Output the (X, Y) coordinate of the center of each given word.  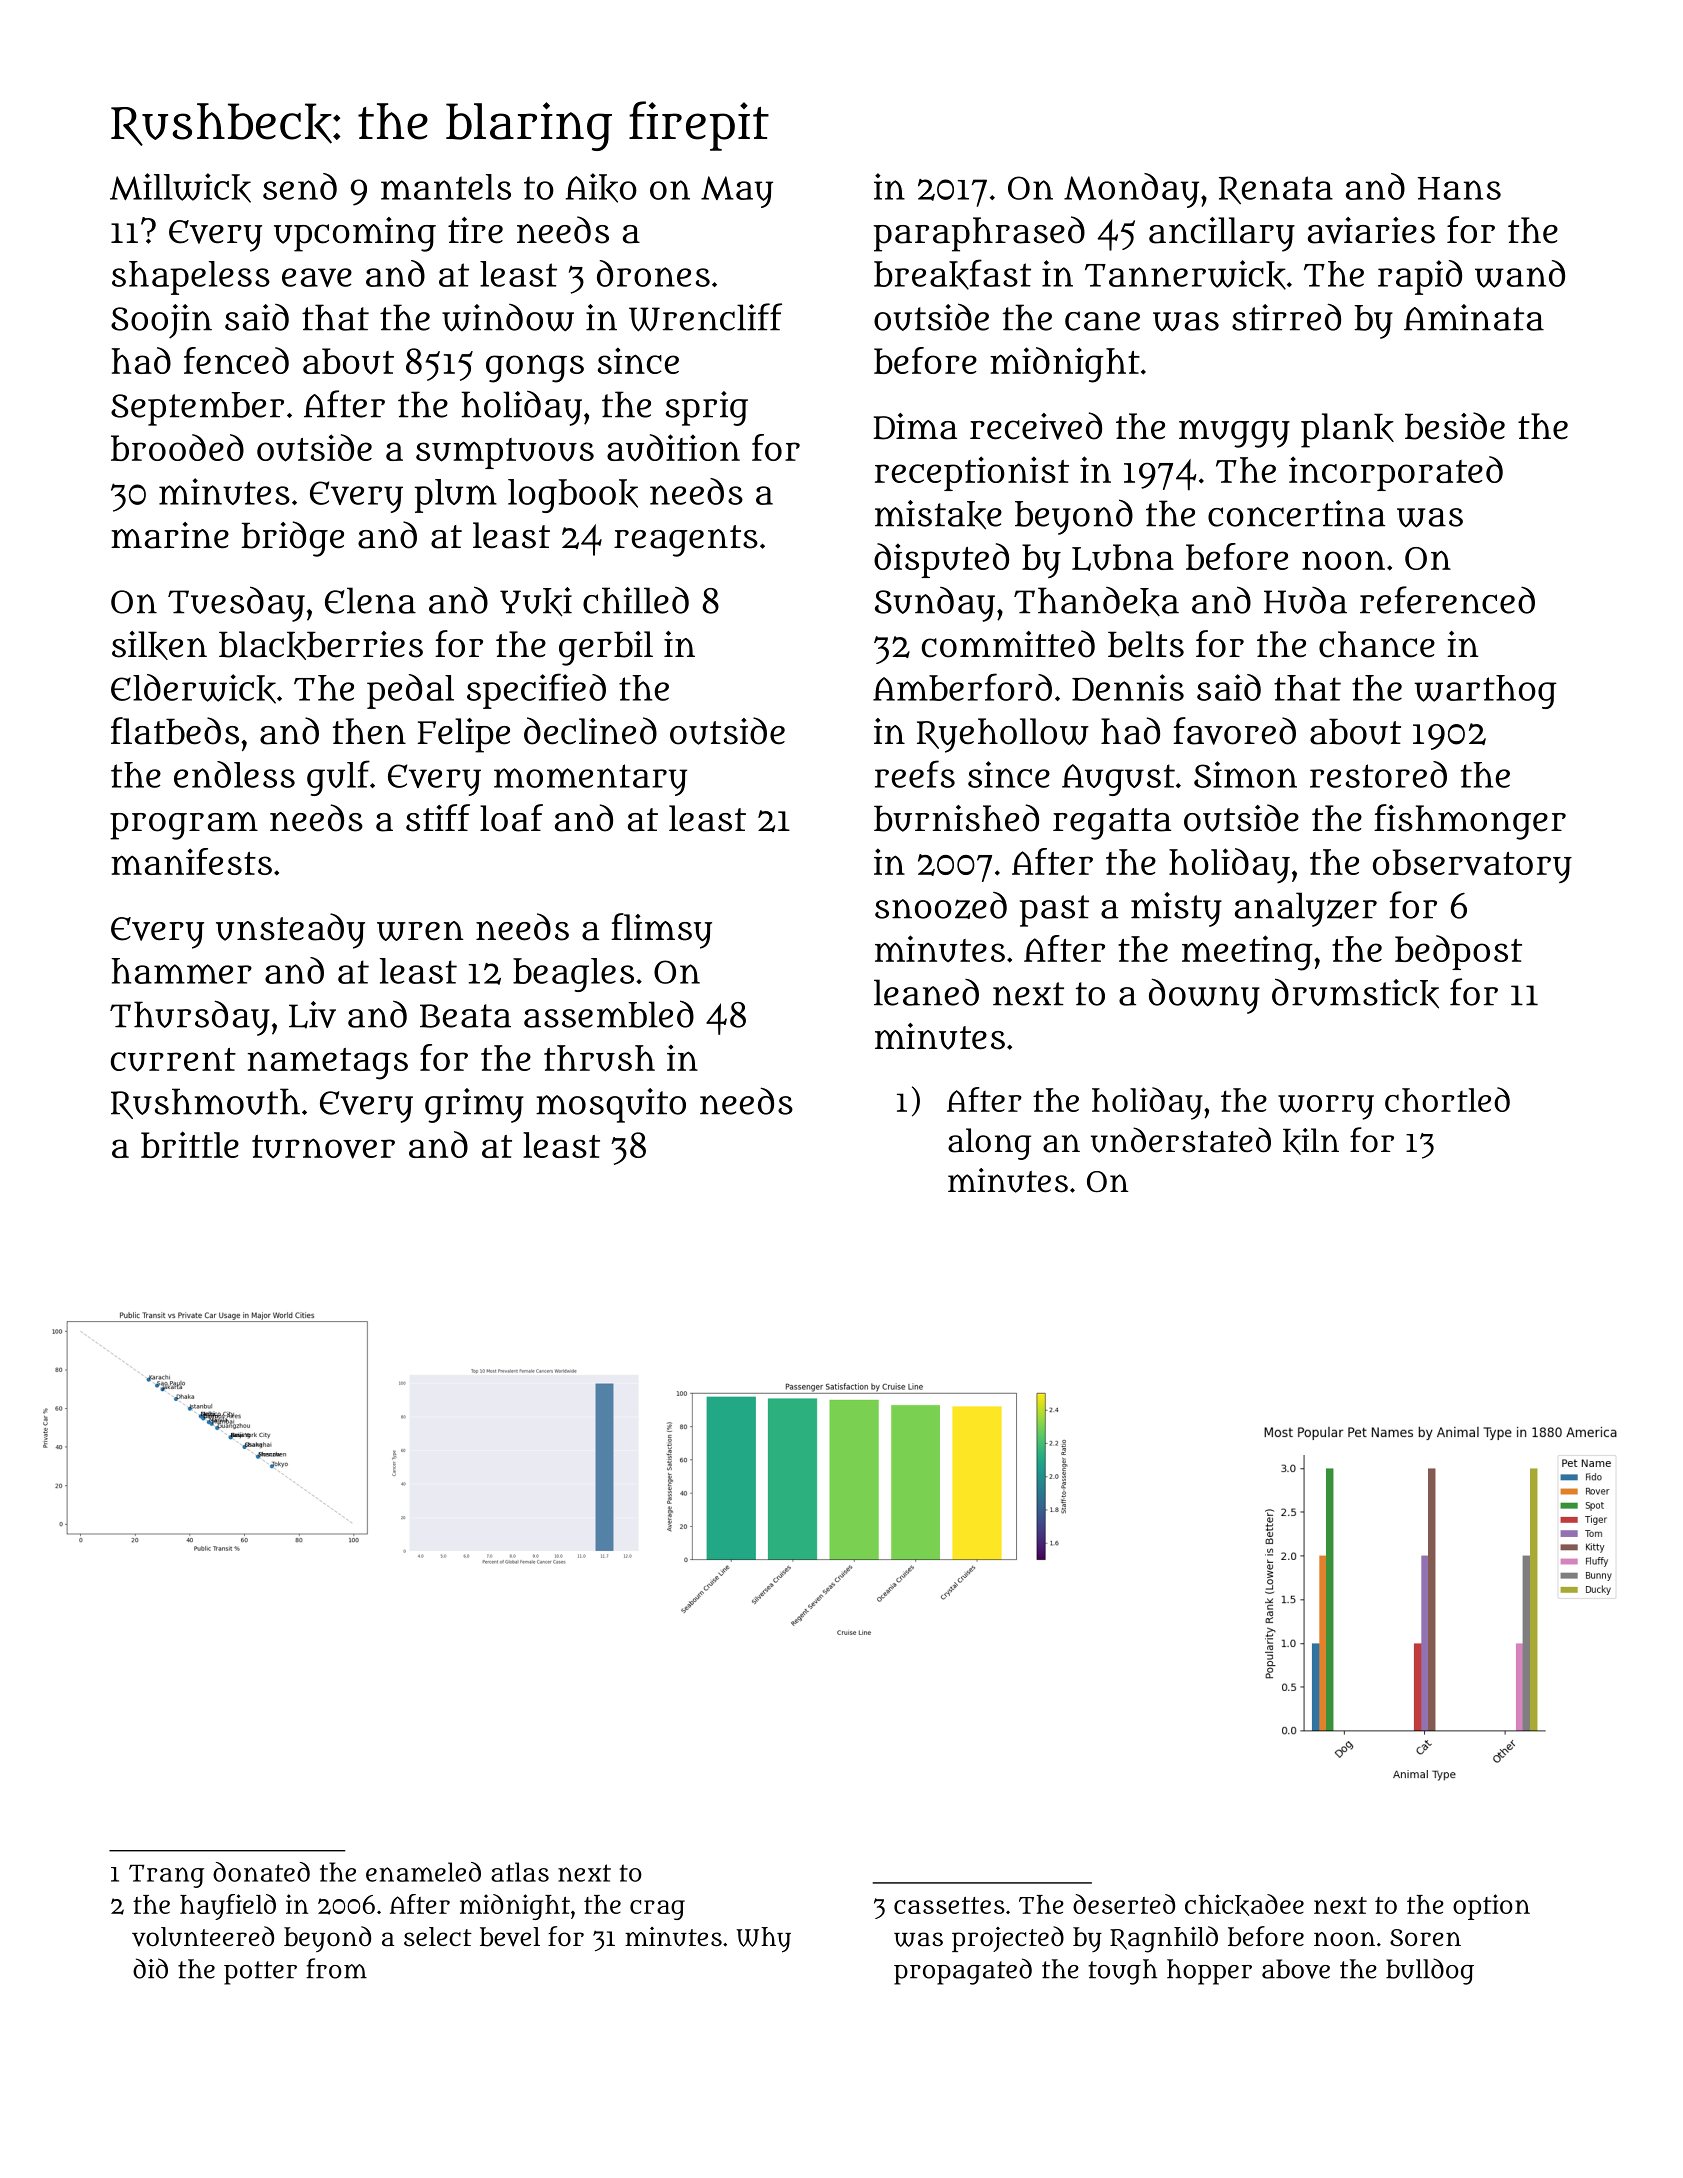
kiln (1311, 1141)
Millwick (180, 188)
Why (763, 1940)
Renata (1276, 190)
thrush (599, 1058)
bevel (510, 1937)
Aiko (601, 188)
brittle (190, 1144)
